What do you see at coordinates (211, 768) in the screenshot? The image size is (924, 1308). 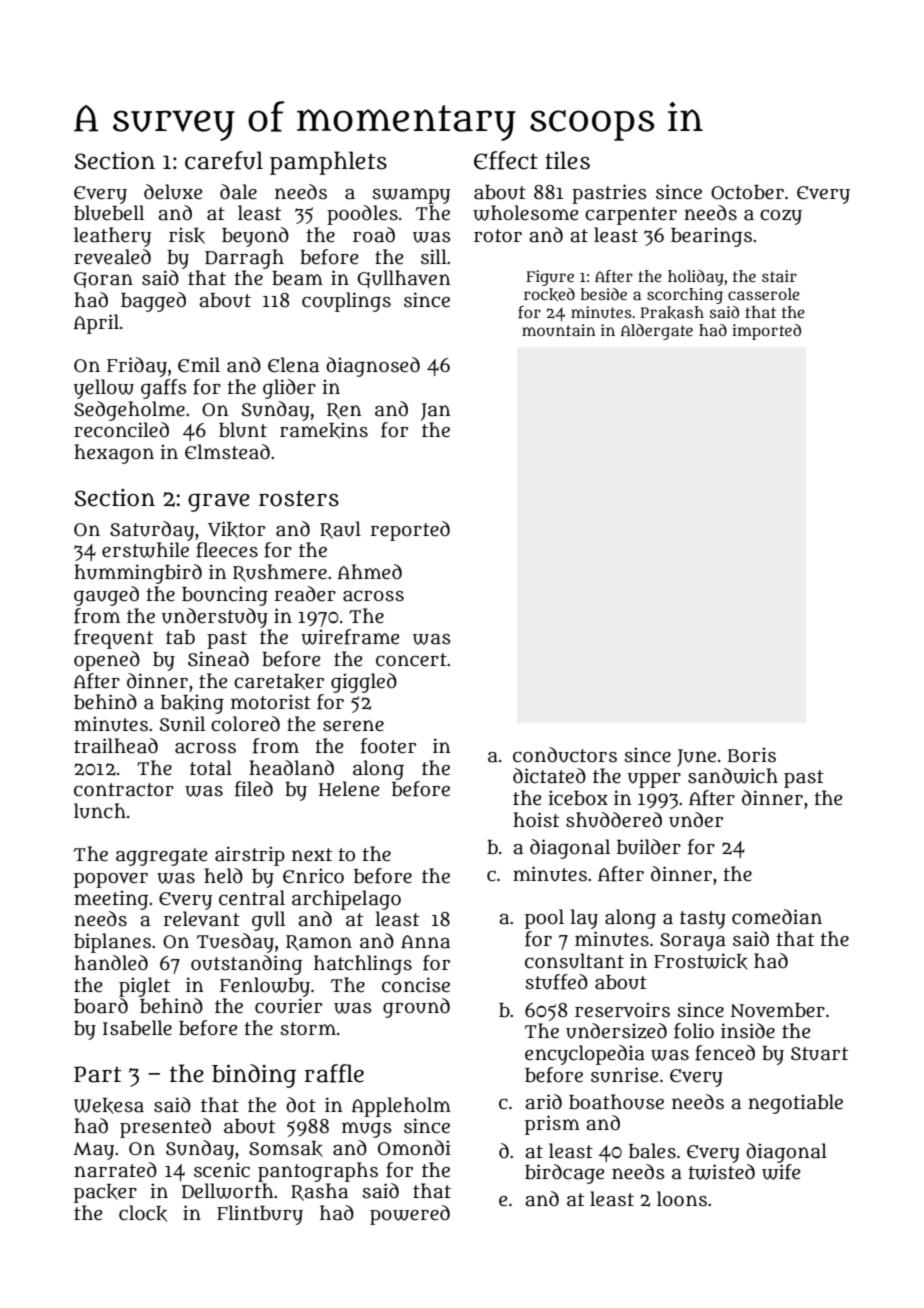 I see `total` at bounding box center [211, 768].
